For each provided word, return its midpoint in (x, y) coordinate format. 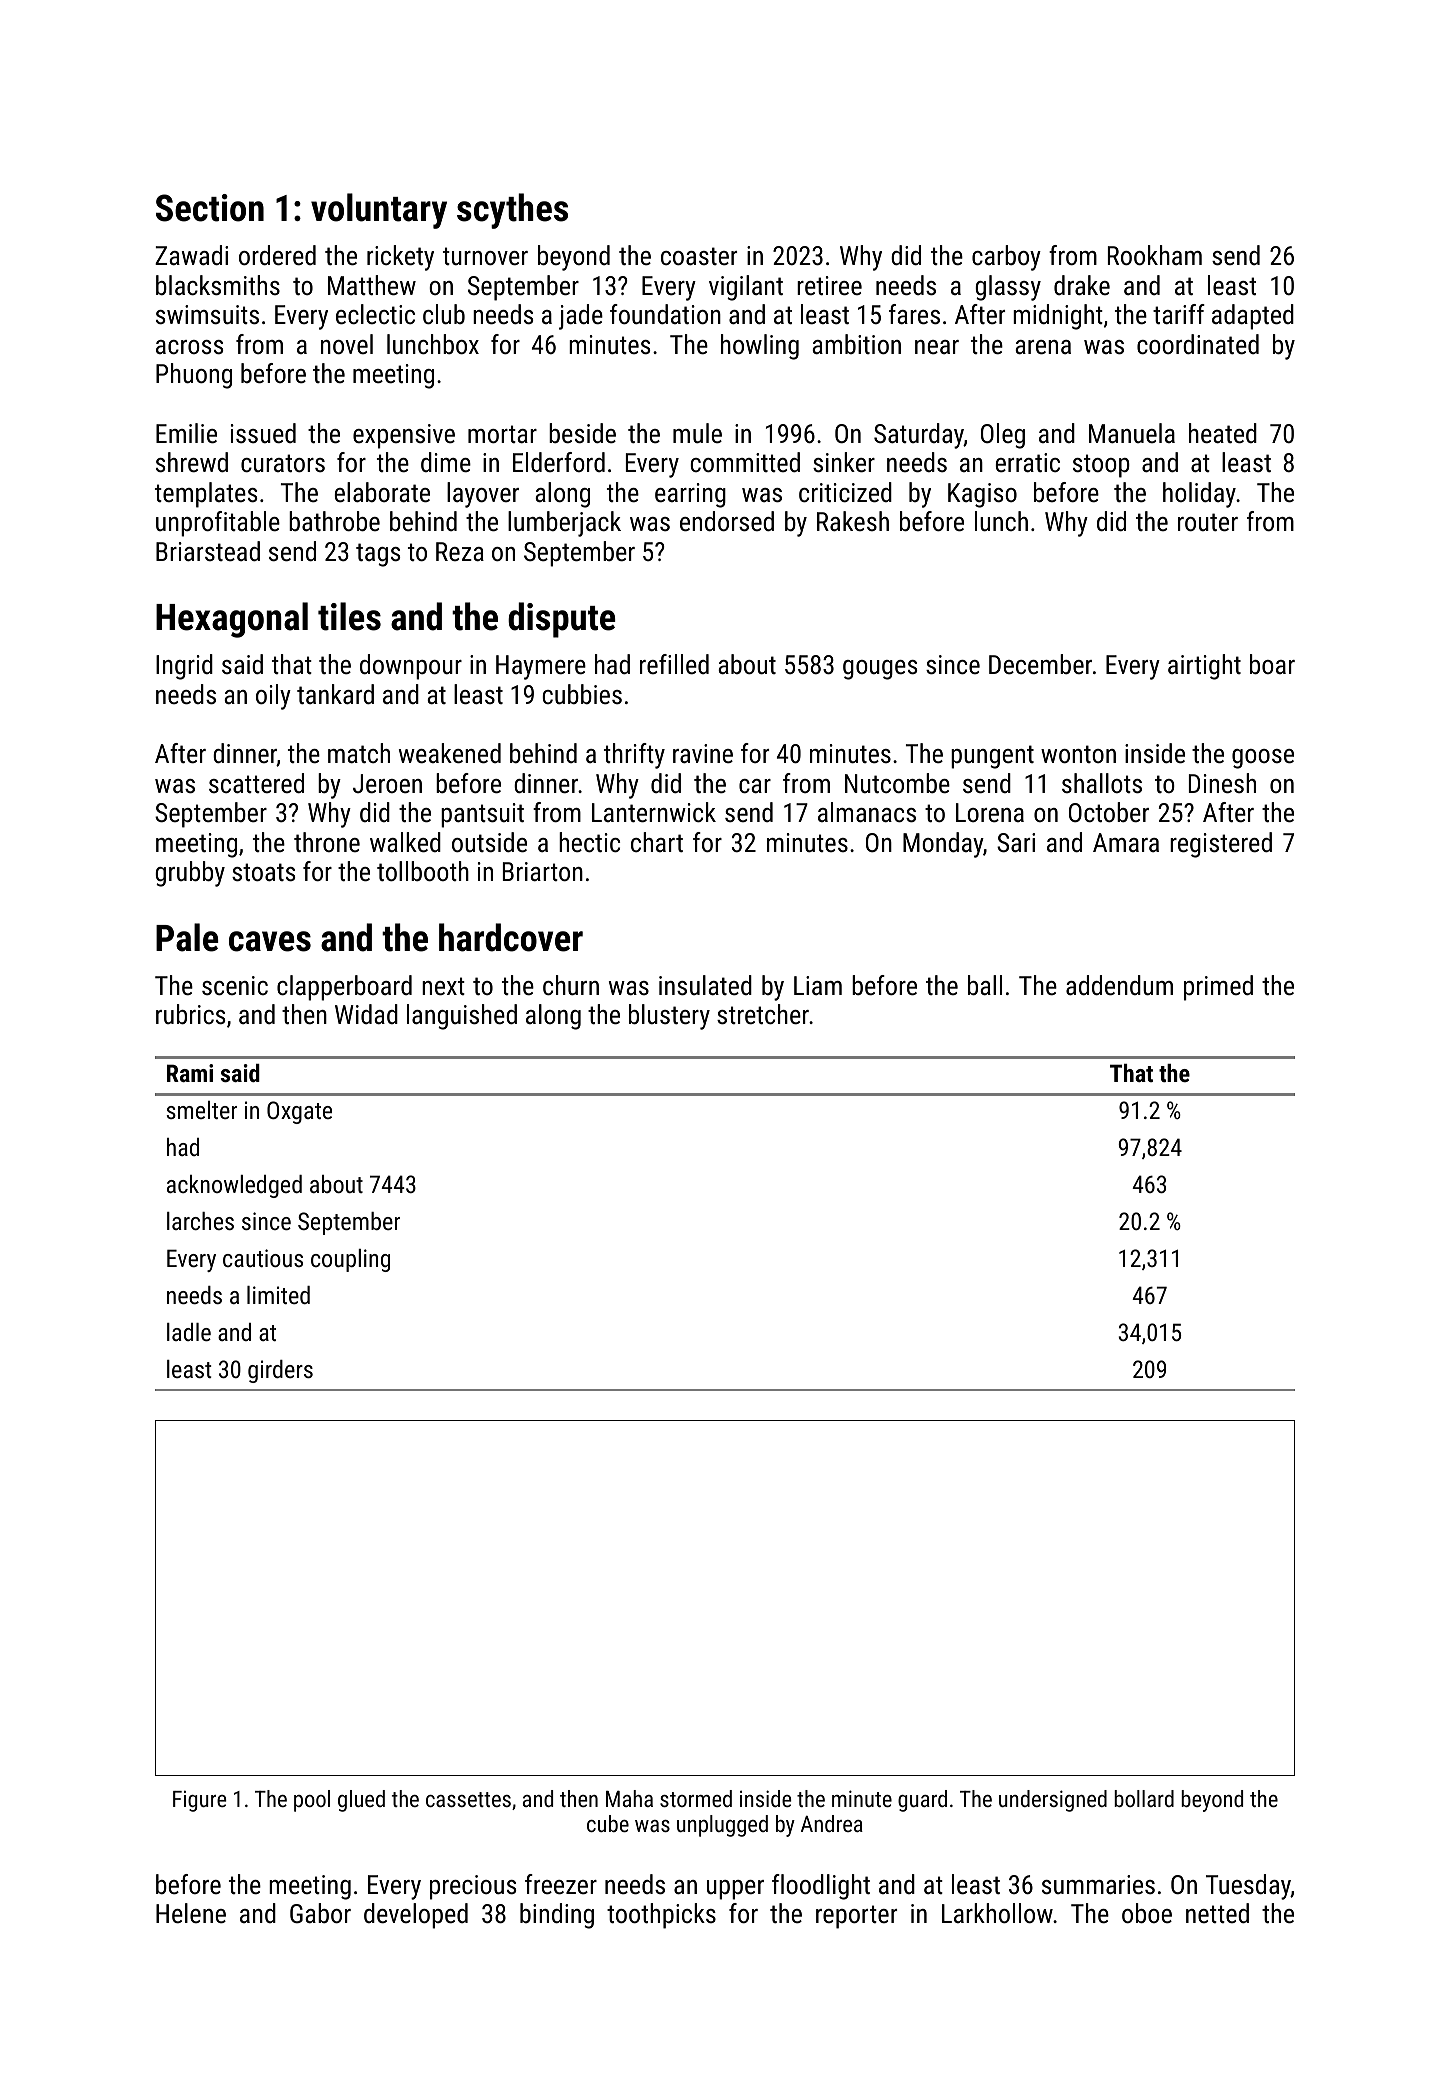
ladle (189, 1332)
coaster (699, 256)
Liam (818, 985)
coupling (350, 1260)
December (1040, 664)
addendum (1119, 985)
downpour (411, 667)
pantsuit (482, 815)
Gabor (320, 1913)
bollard (1144, 1798)
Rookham (1155, 255)
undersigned (1053, 1801)
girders (280, 1371)
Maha (629, 1798)
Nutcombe (897, 783)
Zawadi (191, 255)
